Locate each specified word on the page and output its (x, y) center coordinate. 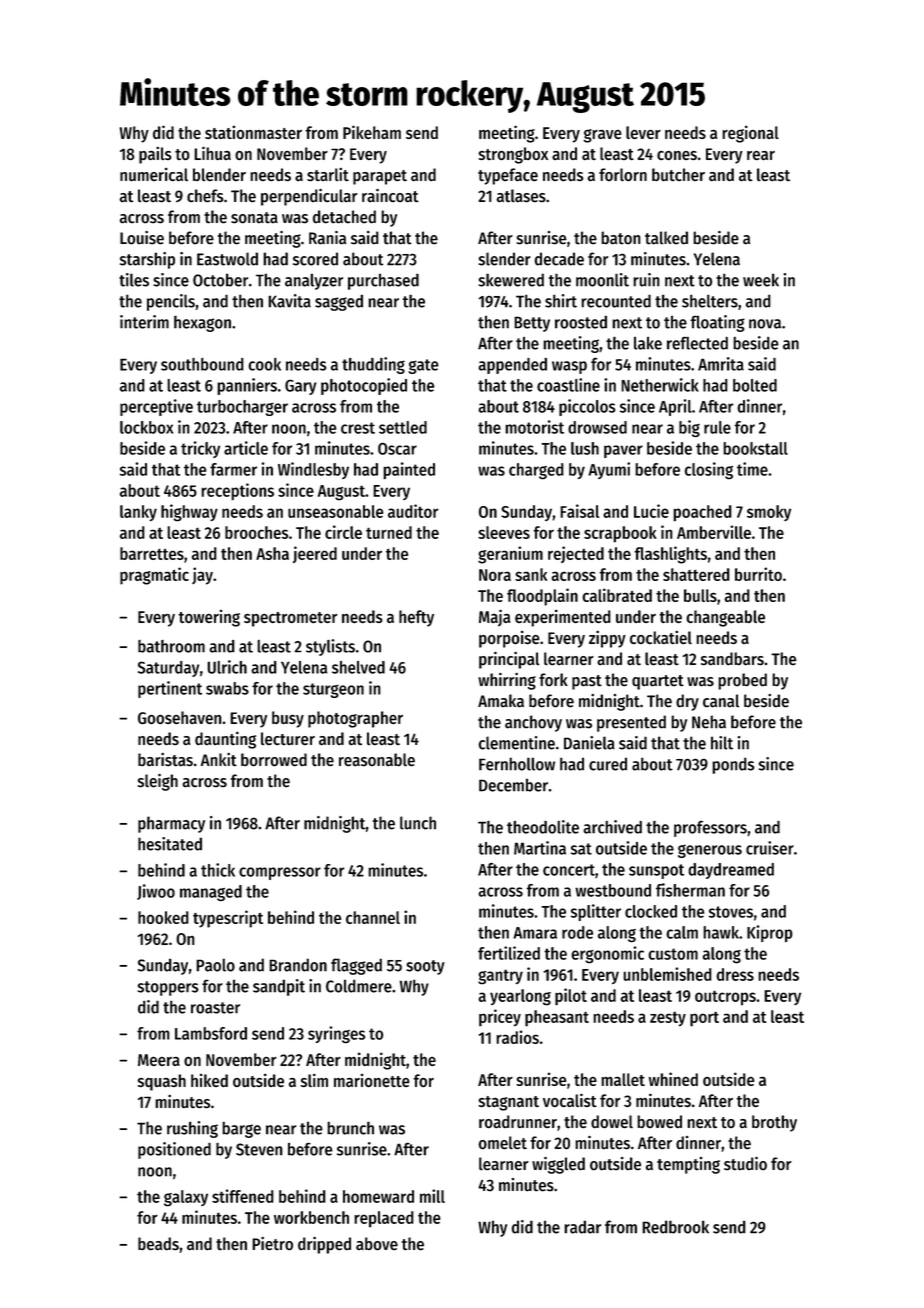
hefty (416, 618)
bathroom (171, 646)
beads (158, 1243)
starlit (328, 175)
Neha (709, 722)
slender (504, 259)
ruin (646, 280)
